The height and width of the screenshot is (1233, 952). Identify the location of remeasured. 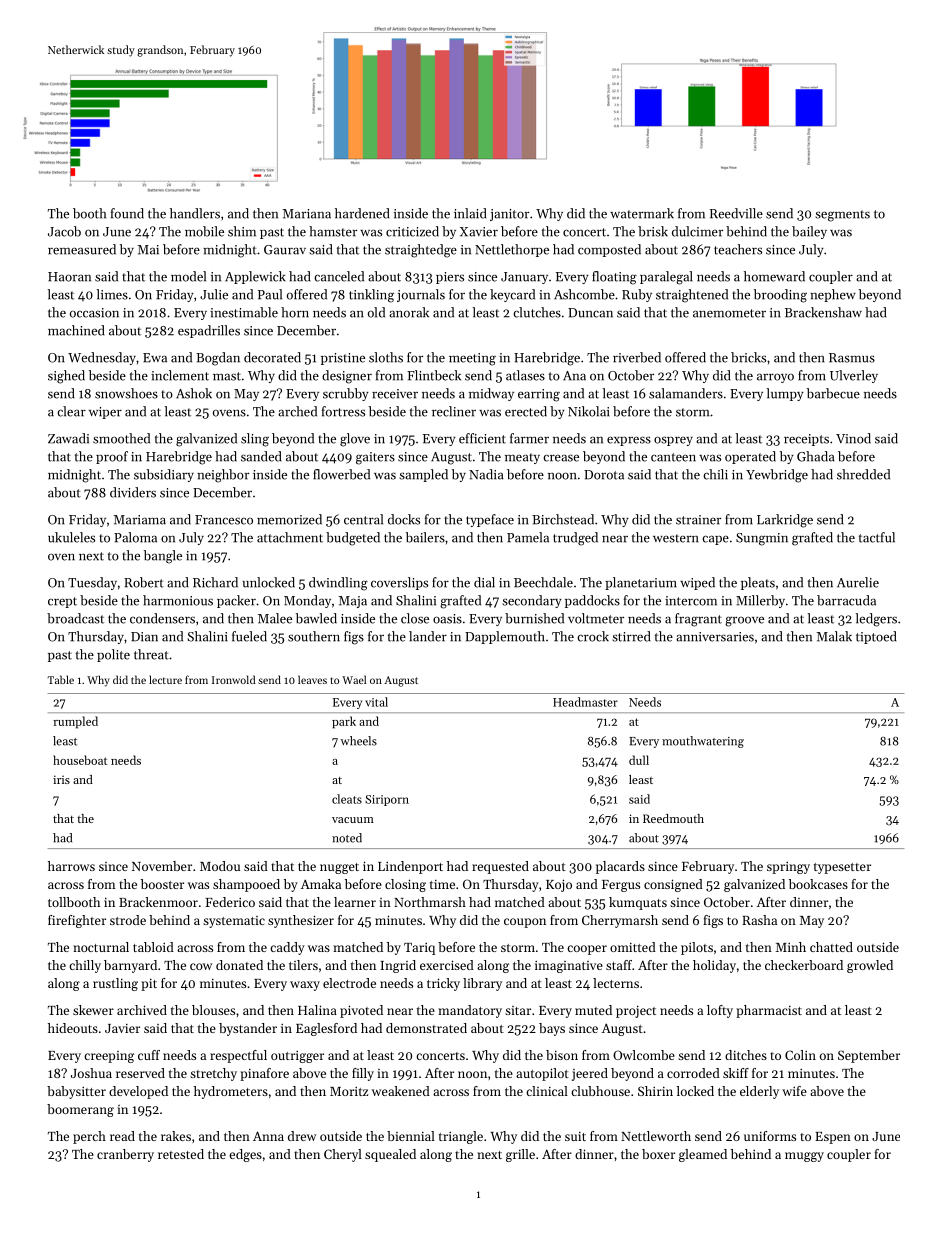
(82, 249).
